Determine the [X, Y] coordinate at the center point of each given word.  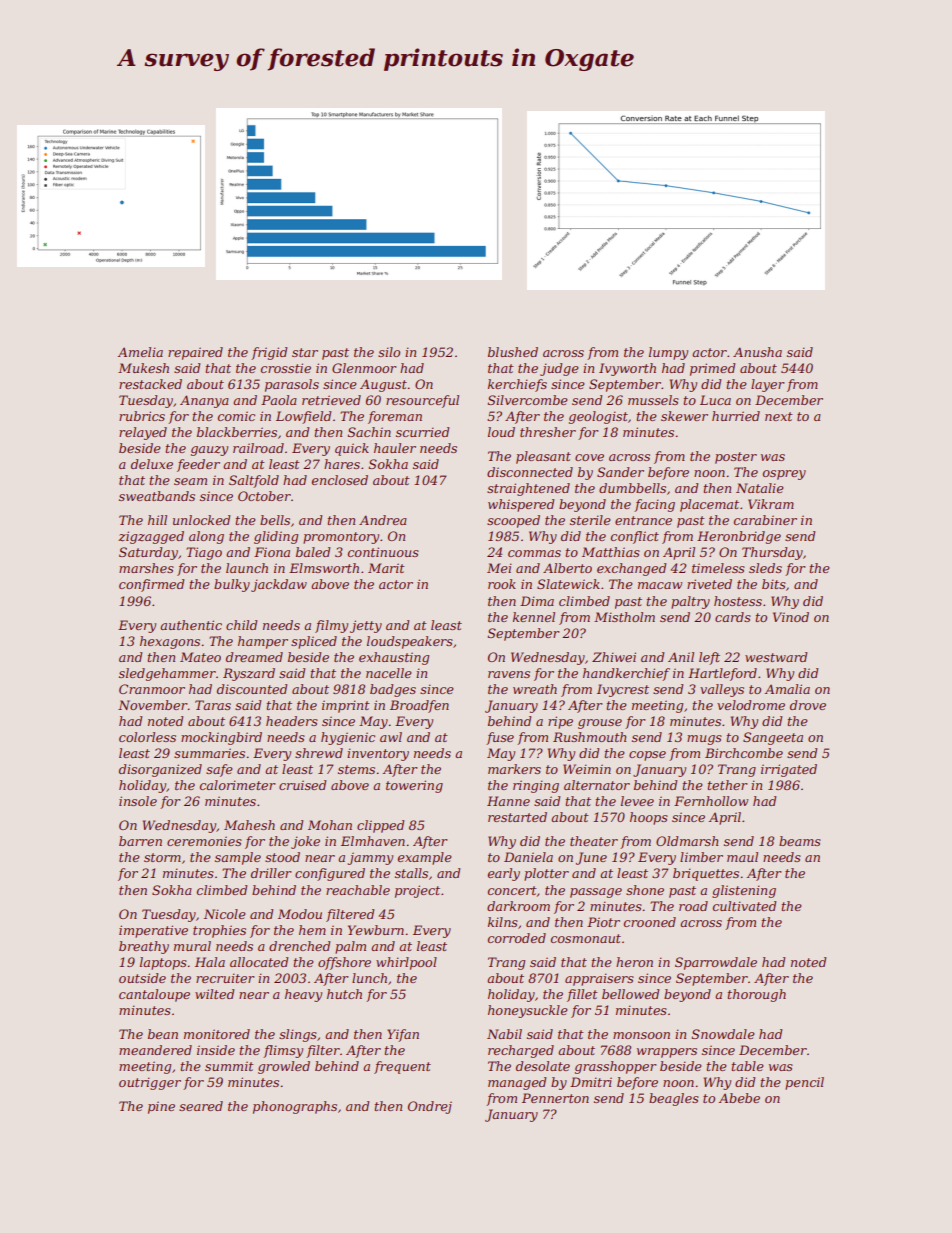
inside [216, 1050]
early [504, 874]
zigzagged [151, 537]
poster [736, 458]
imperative [153, 931]
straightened [528, 489]
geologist [598, 417]
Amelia [140, 352]
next [779, 416]
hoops [649, 818]
